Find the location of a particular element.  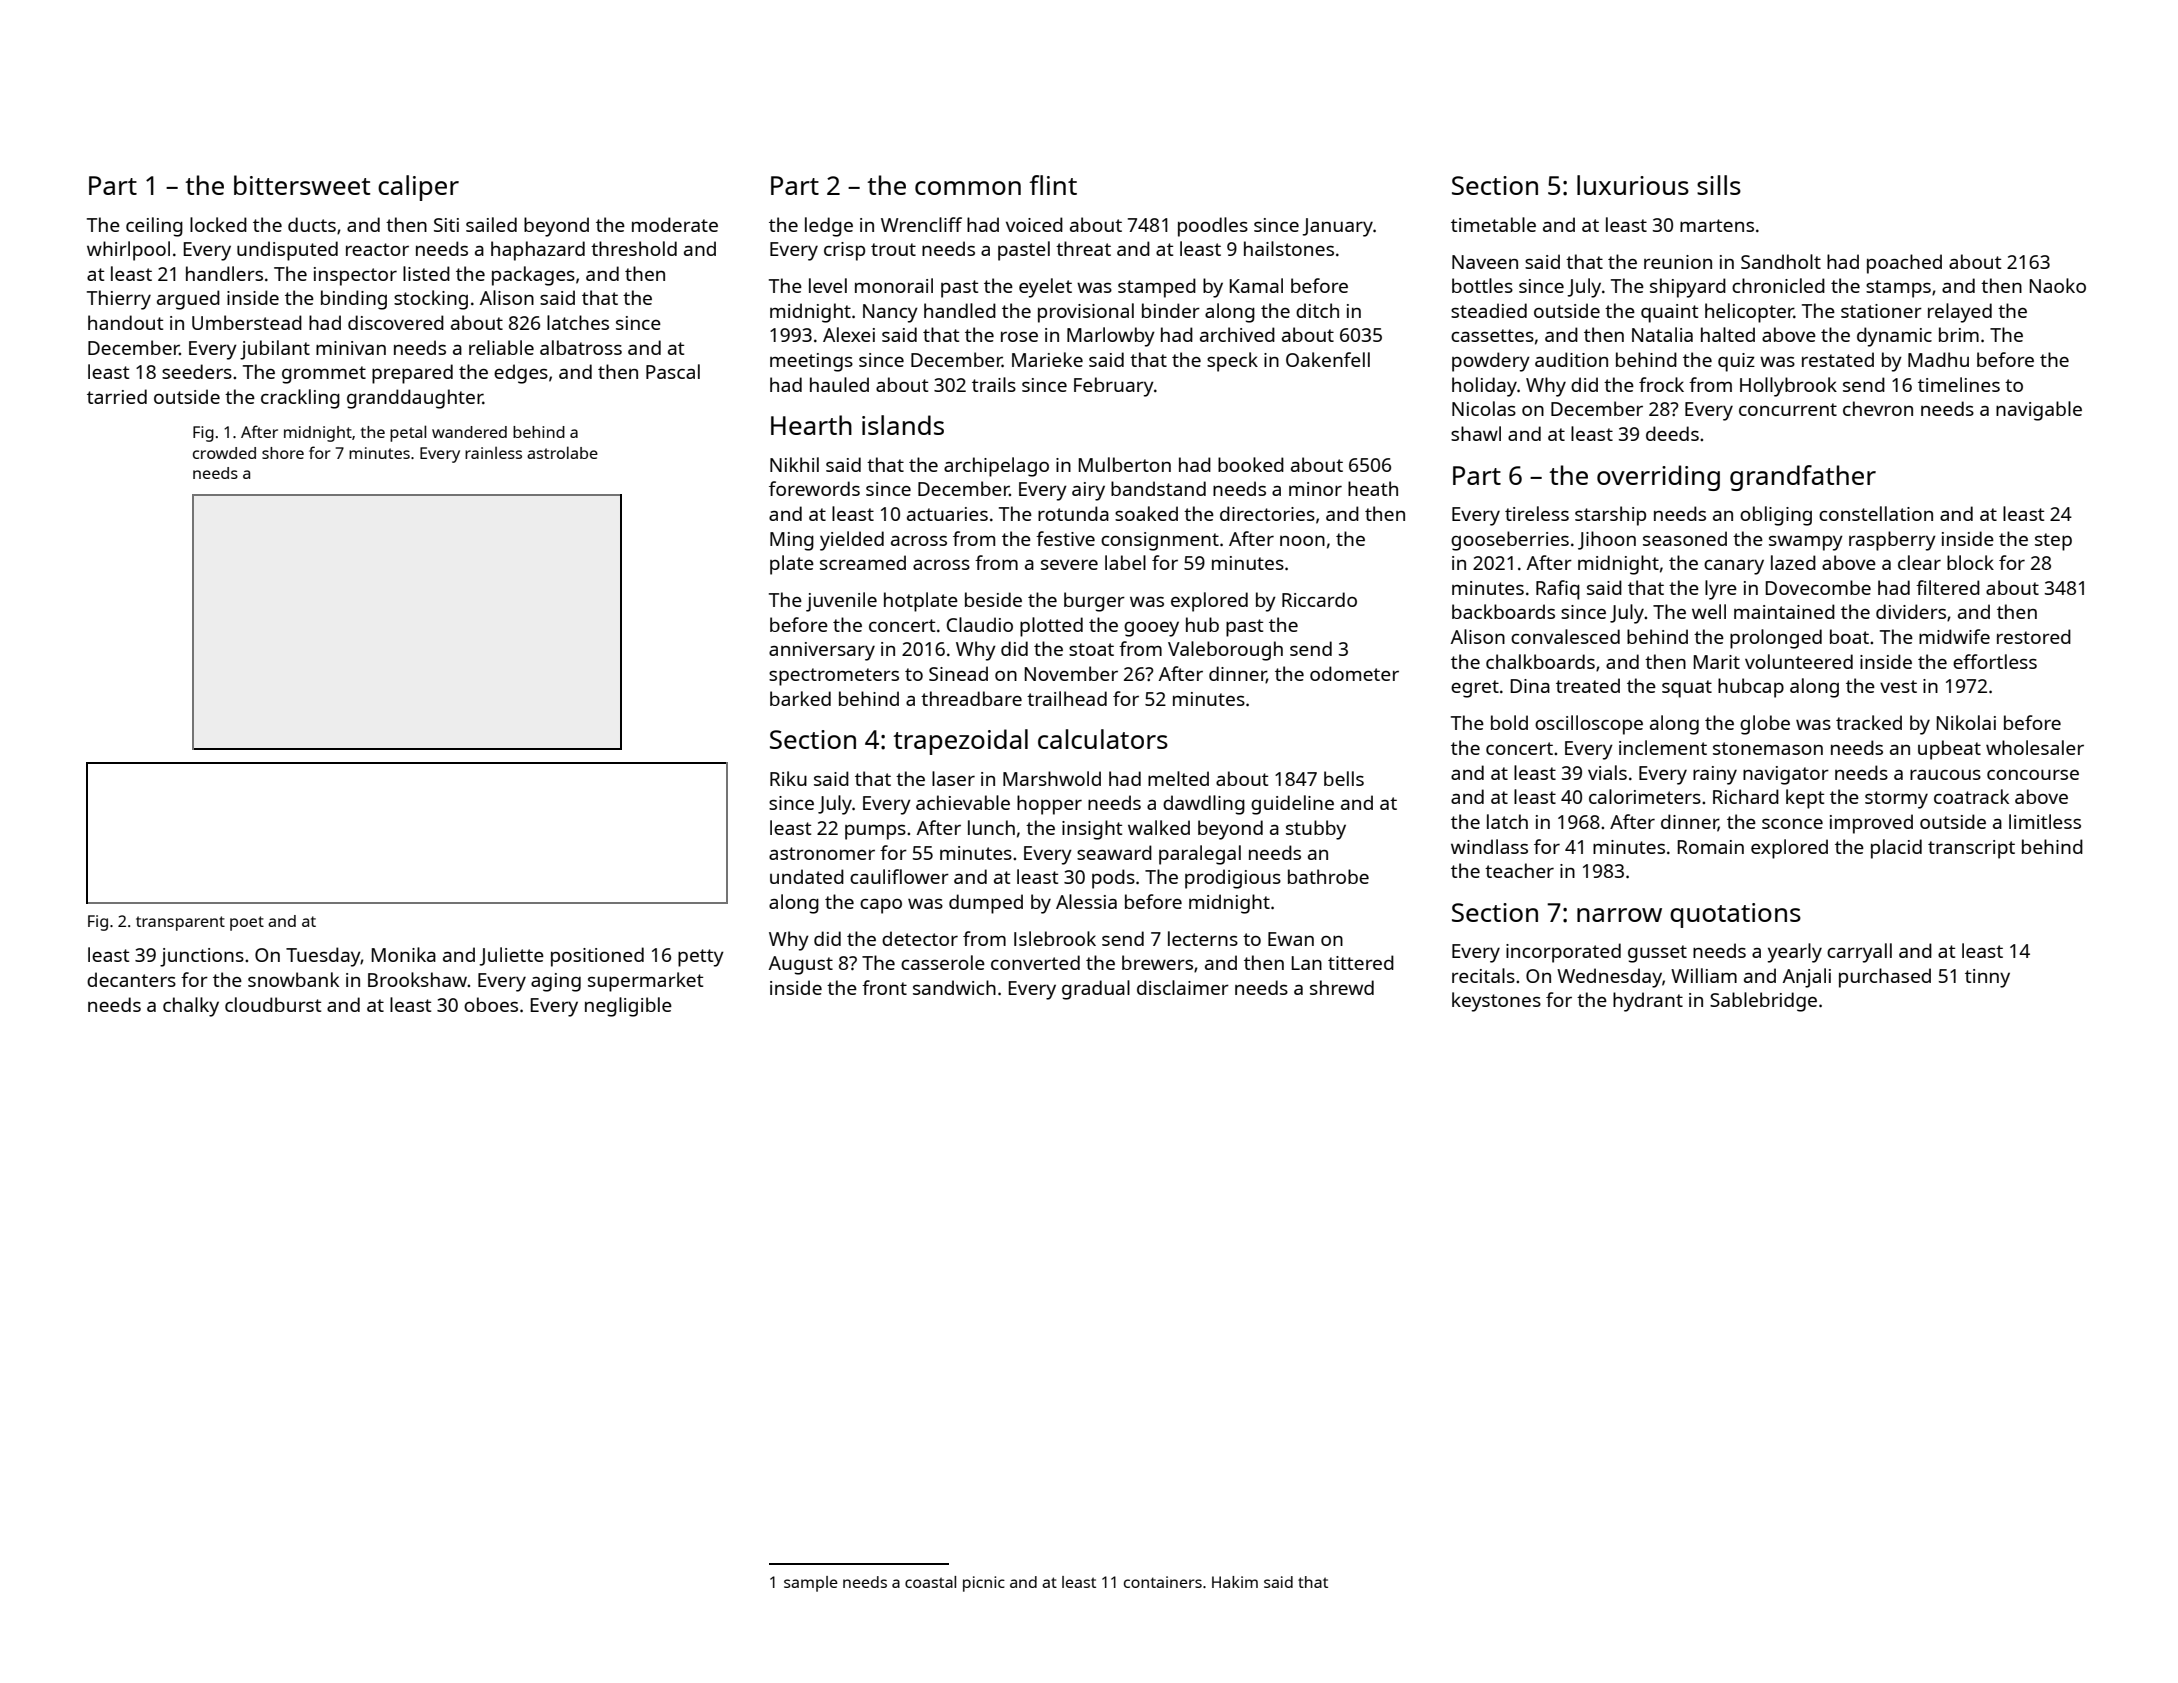

Sablebridge is located at coordinates (1763, 1002).
